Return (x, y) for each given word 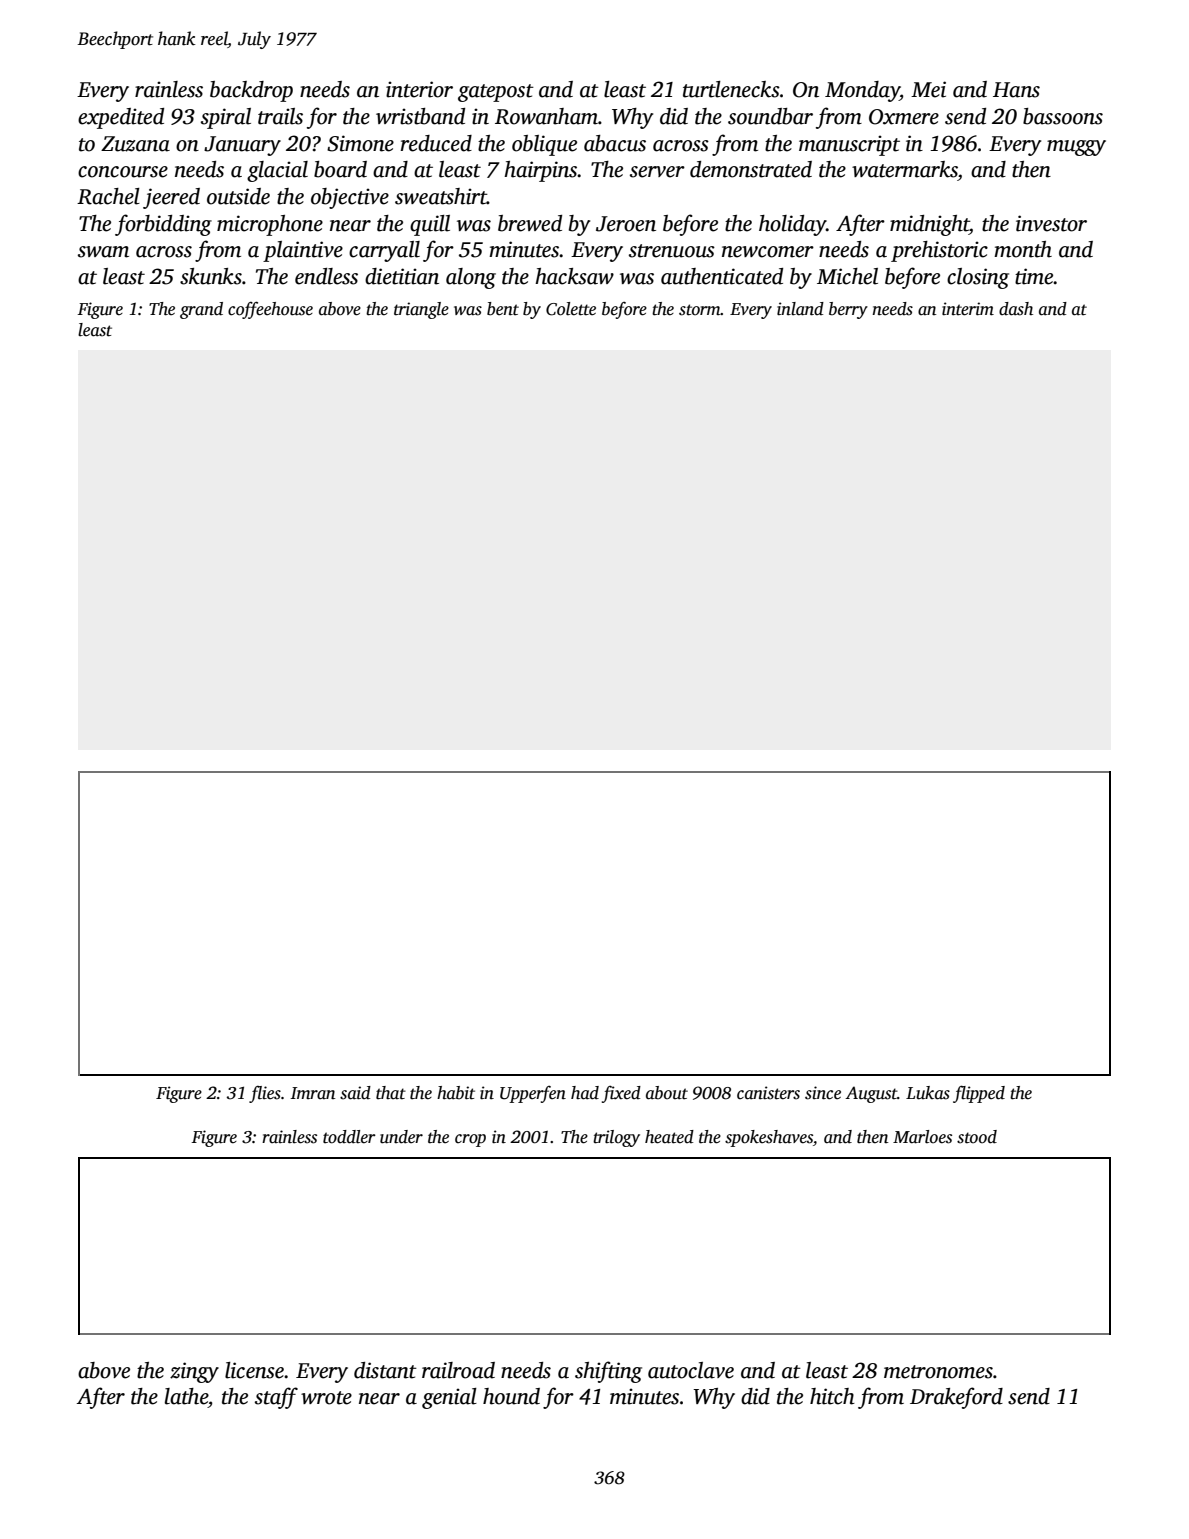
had (585, 1093)
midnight (929, 225)
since (823, 1093)
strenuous (672, 251)
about (667, 1093)
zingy (194, 1372)
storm (700, 310)
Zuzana (135, 144)
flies (265, 1094)
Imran (313, 1093)
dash (1016, 309)
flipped (979, 1094)
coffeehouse (270, 310)
